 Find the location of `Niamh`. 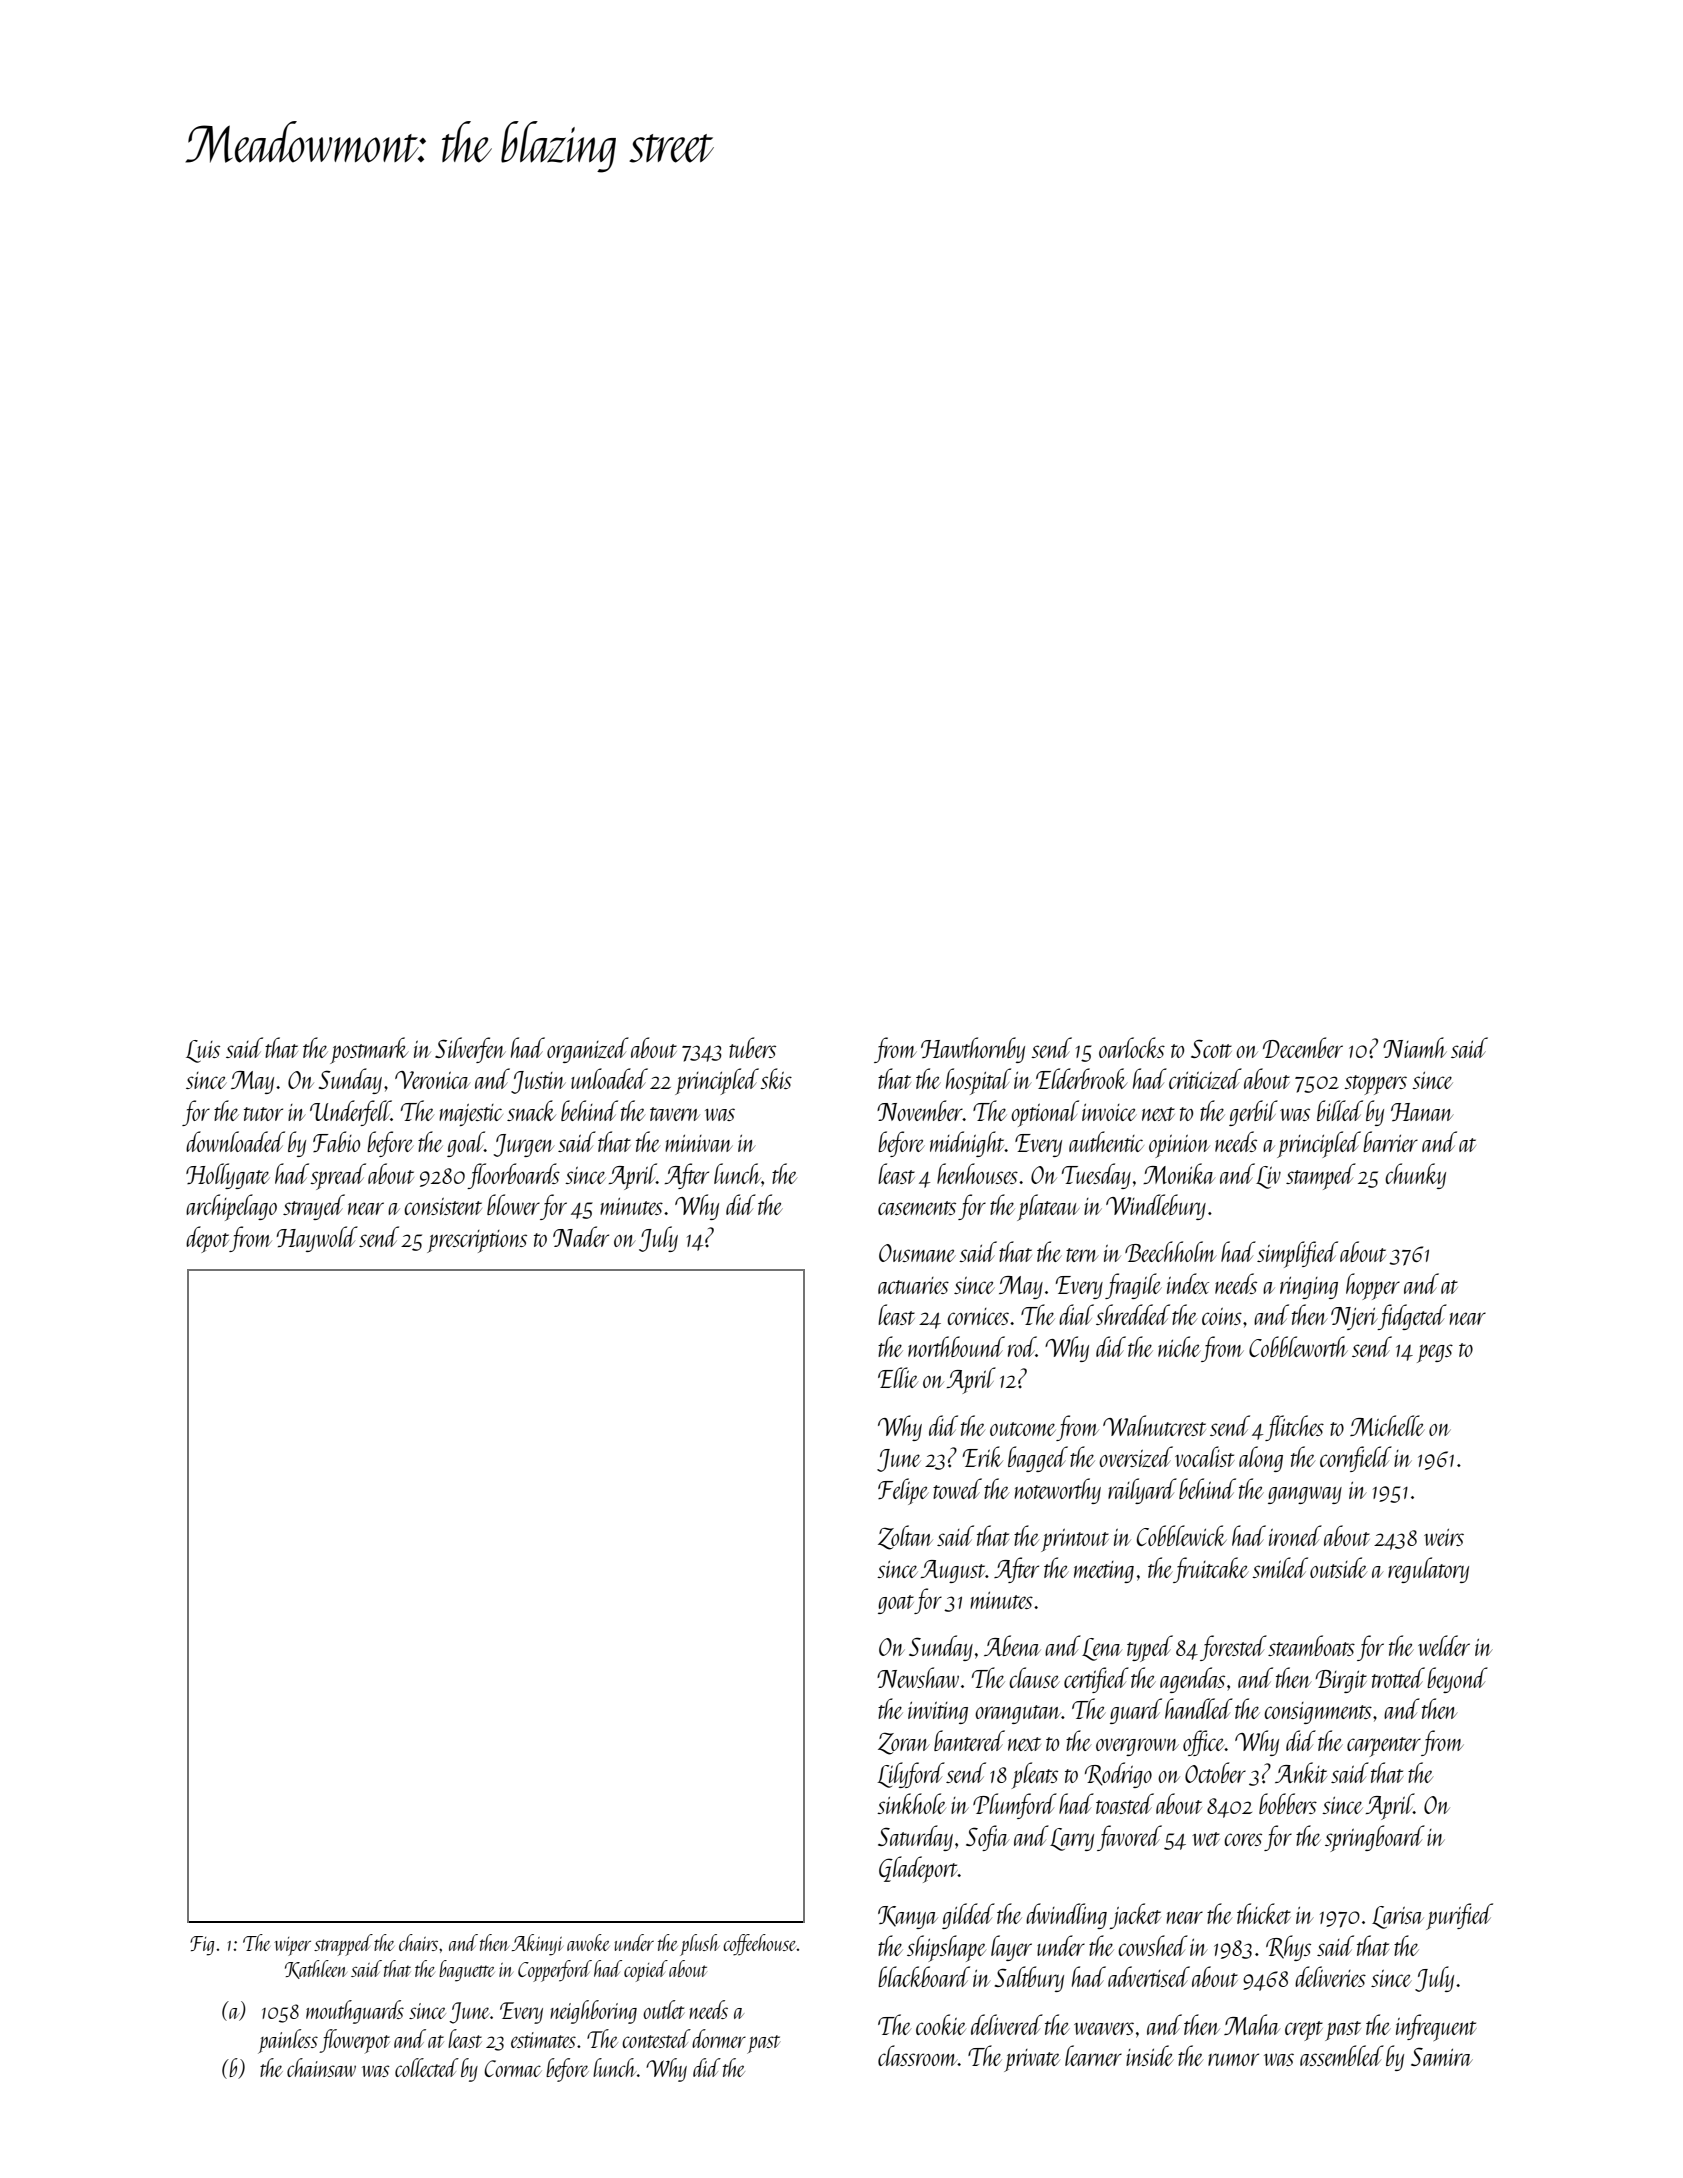

Niamh is located at coordinates (1415, 1047).
